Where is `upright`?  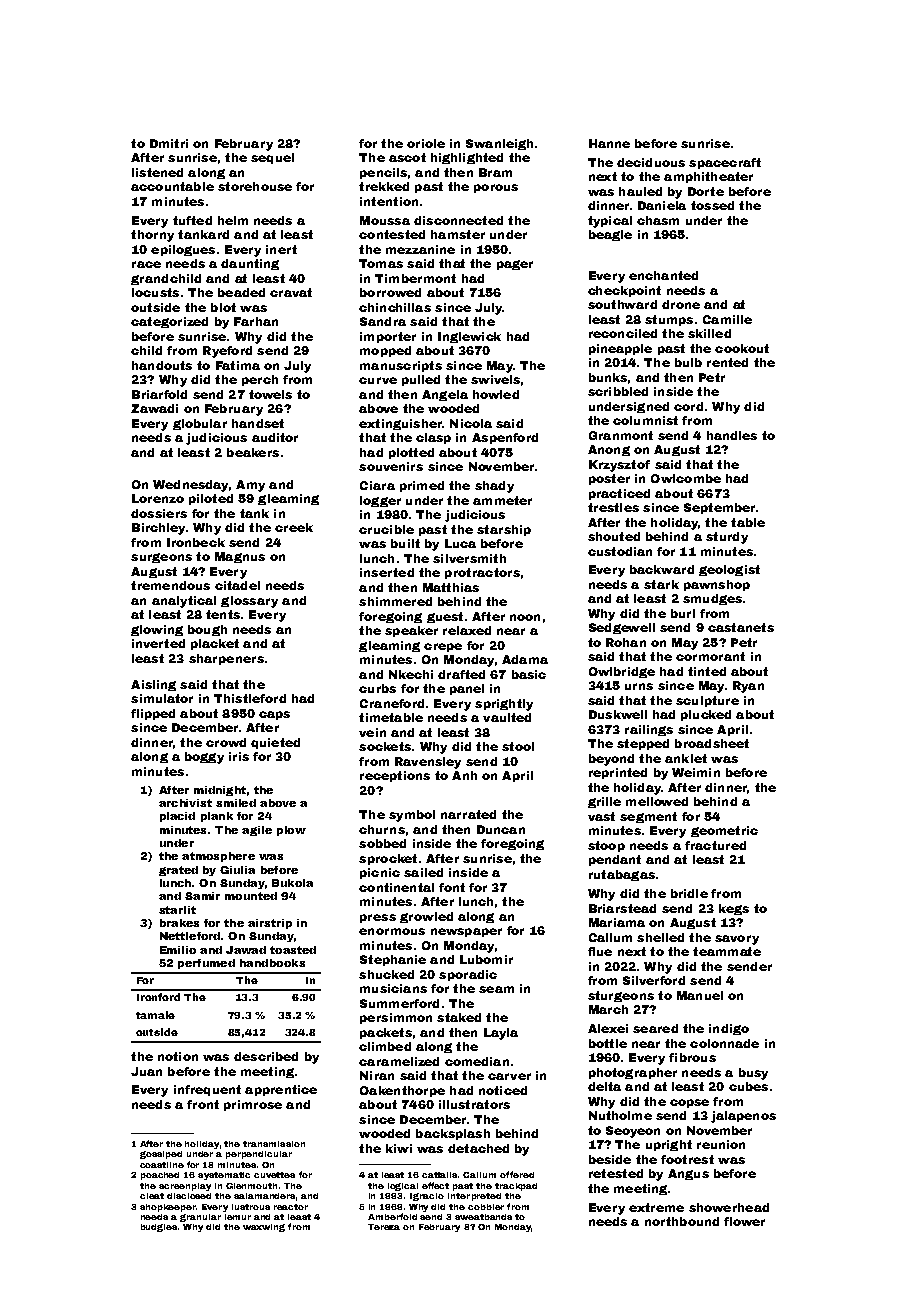
upright is located at coordinates (669, 1145).
